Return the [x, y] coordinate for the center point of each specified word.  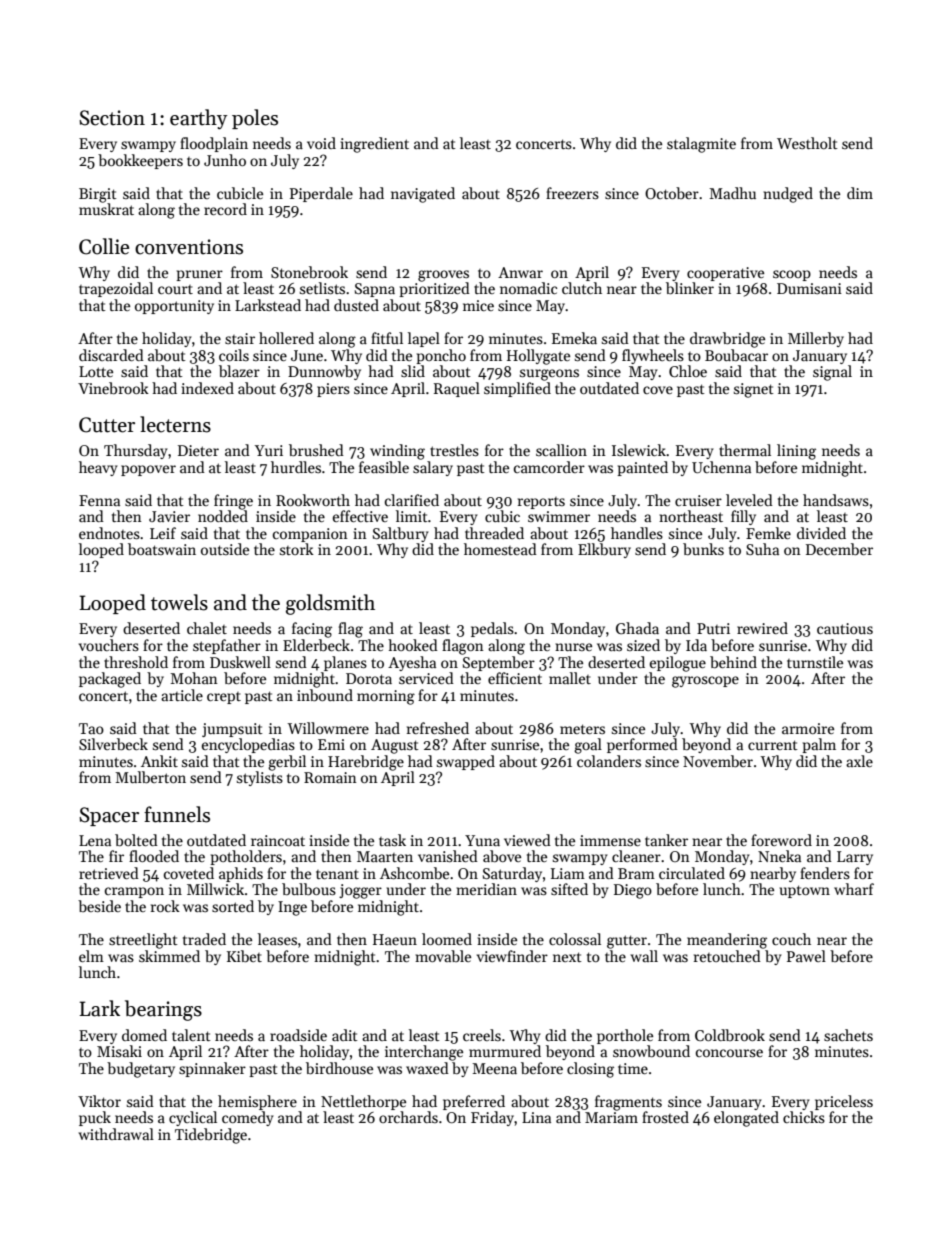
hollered [286, 338]
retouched [727, 956]
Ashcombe [414, 873]
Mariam [611, 1117]
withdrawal [116, 1134]
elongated [746, 1119]
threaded [494, 533]
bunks [703, 549]
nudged [788, 195]
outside [225, 549]
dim [860, 193]
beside [99, 906]
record [225, 209]
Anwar [520, 272]
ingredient [374, 145]
